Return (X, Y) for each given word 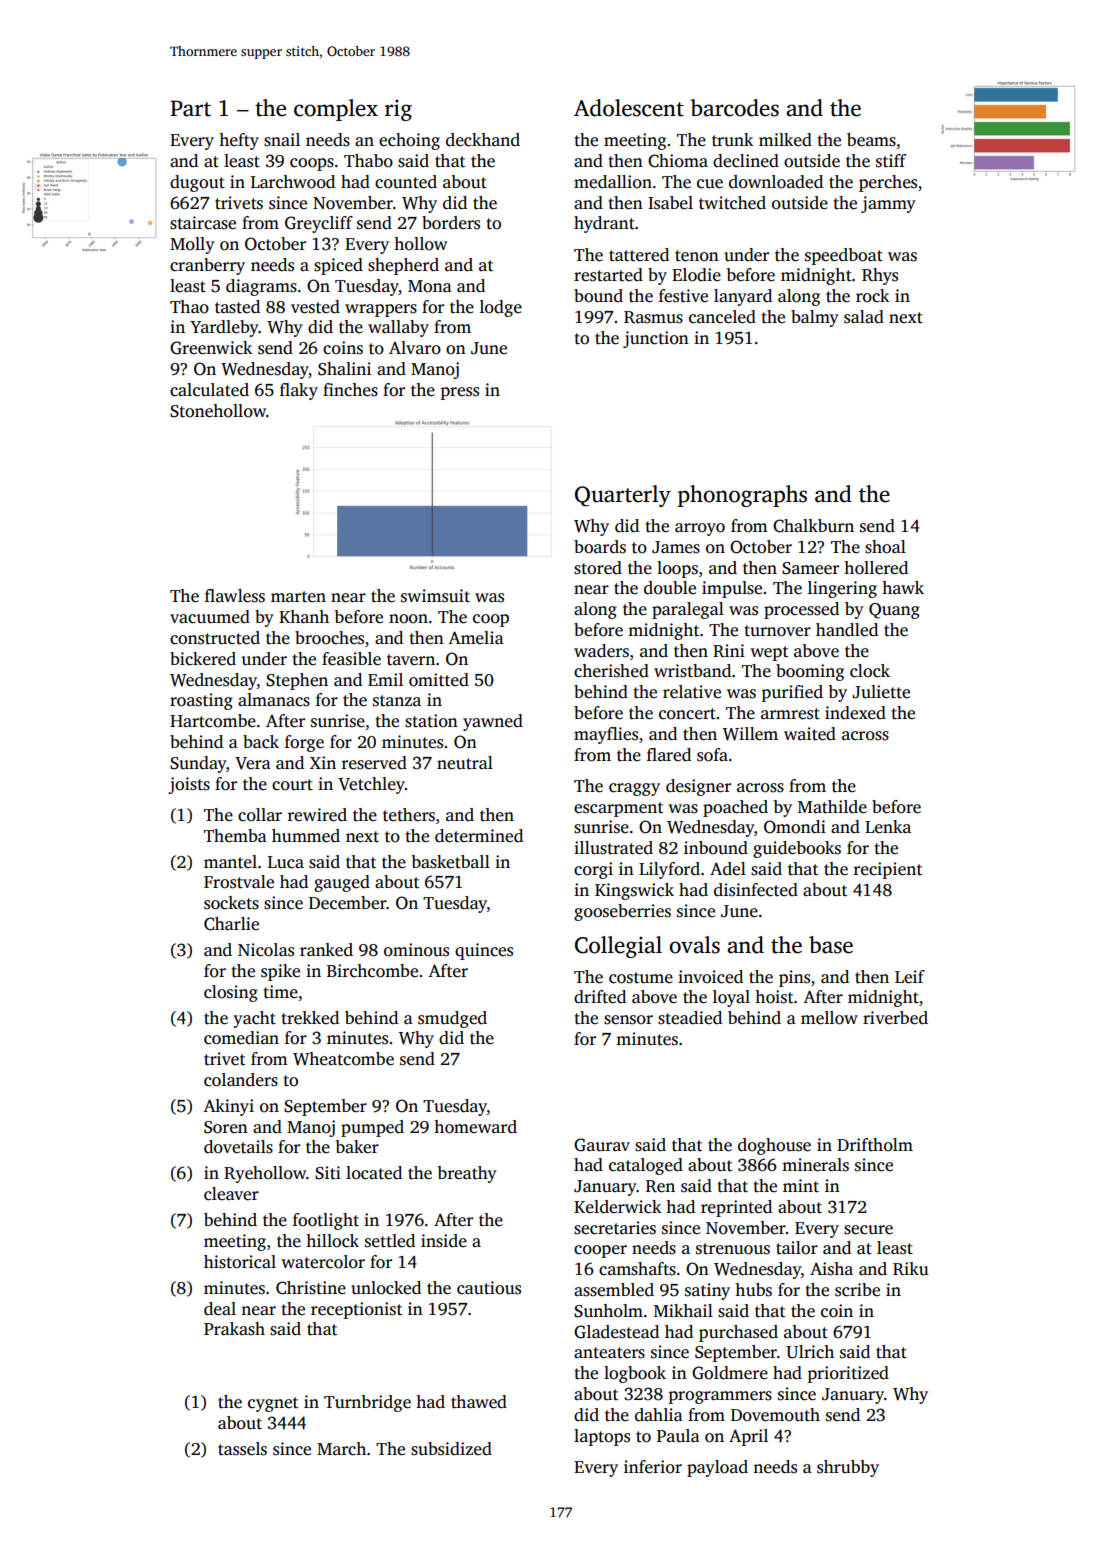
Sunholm (608, 1311)
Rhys (880, 276)
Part (190, 108)
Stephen (297, 681)
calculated (209, 390)
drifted (600, 997)
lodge (501, 308)
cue (710, 184)
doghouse (774, 1146)
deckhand (483, 140)
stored (598, 568)
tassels (242, 1449)
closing (231, 993)
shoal (885, 547)
